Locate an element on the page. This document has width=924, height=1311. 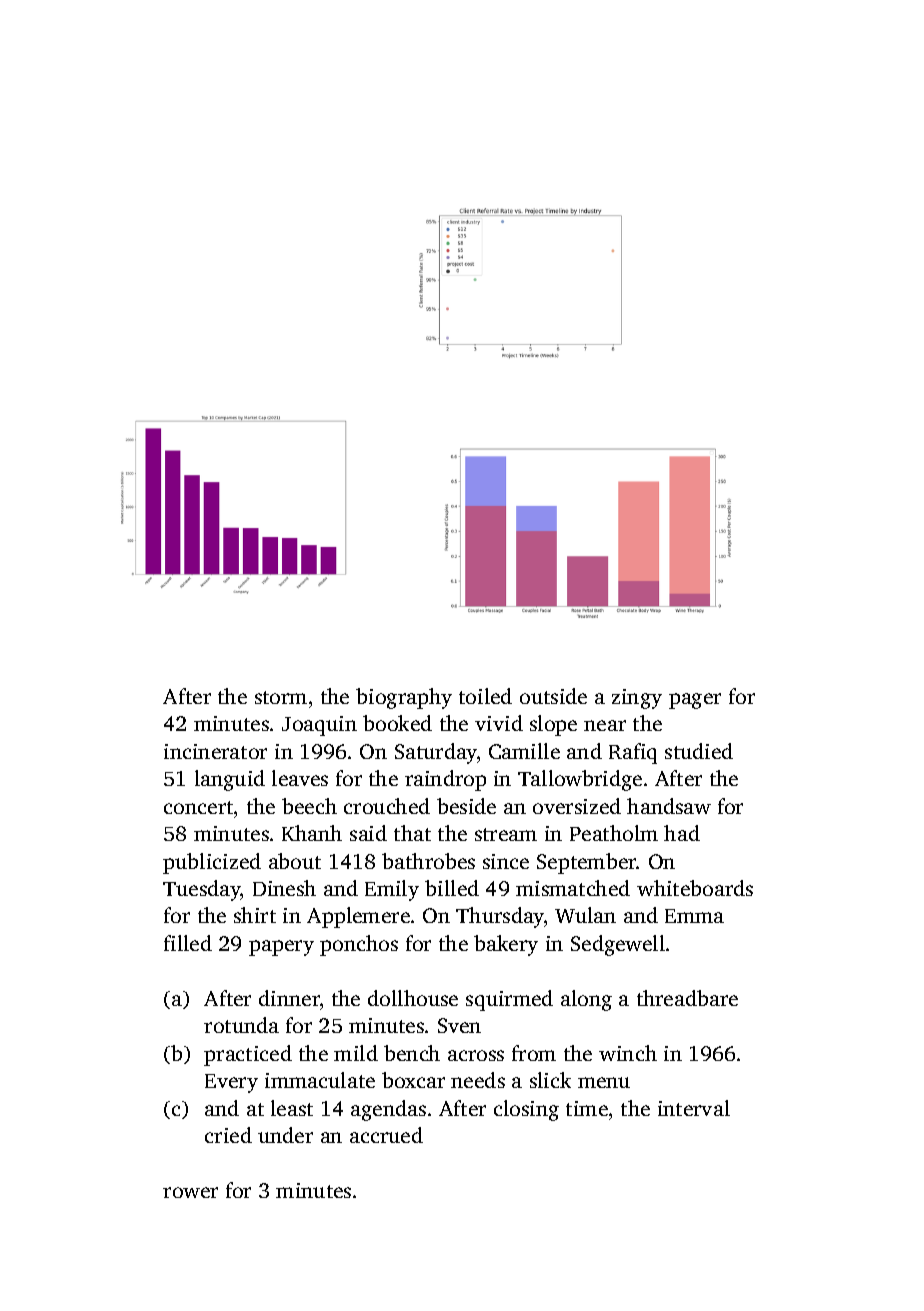
leaves is located at coordinates (300, 778).
